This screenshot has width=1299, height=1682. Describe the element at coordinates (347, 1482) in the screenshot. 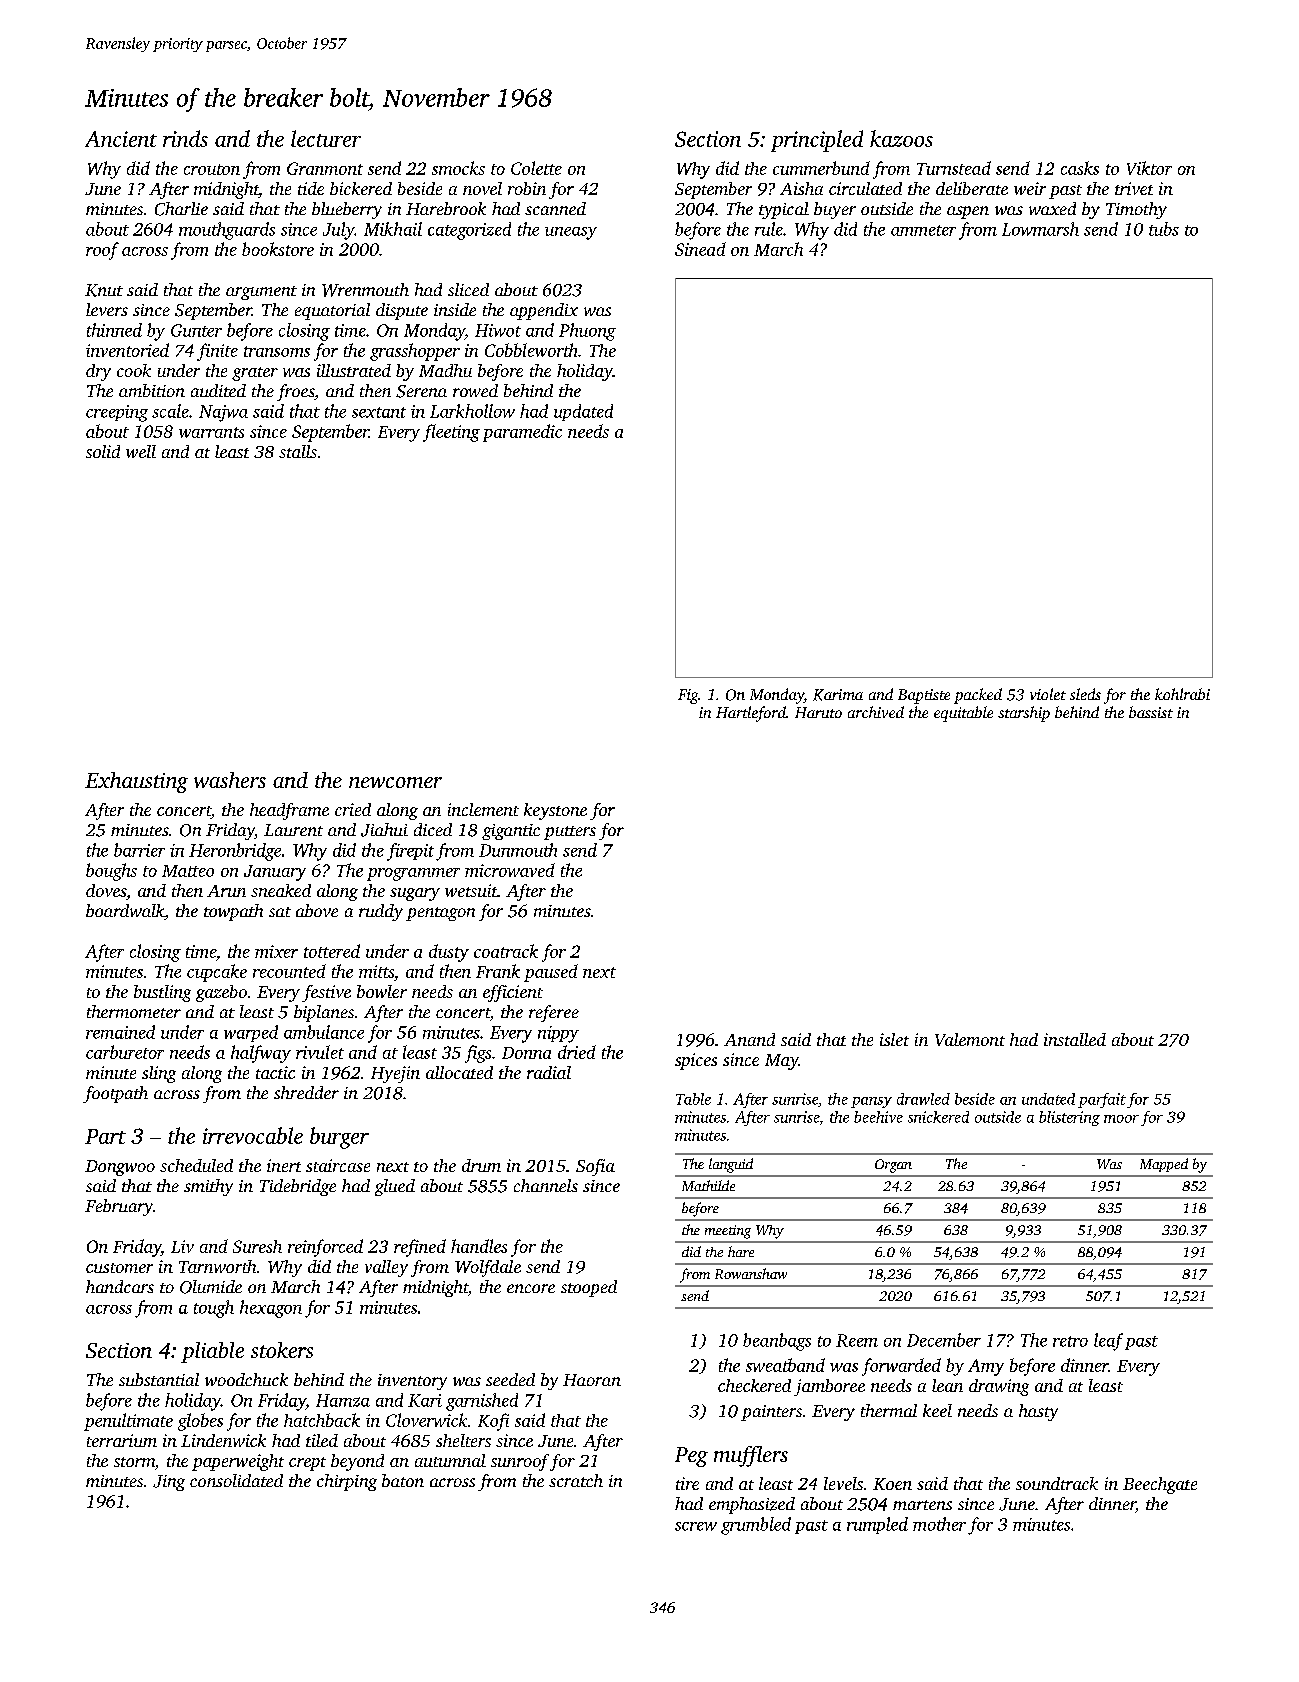

I see `chirping` at that location.
